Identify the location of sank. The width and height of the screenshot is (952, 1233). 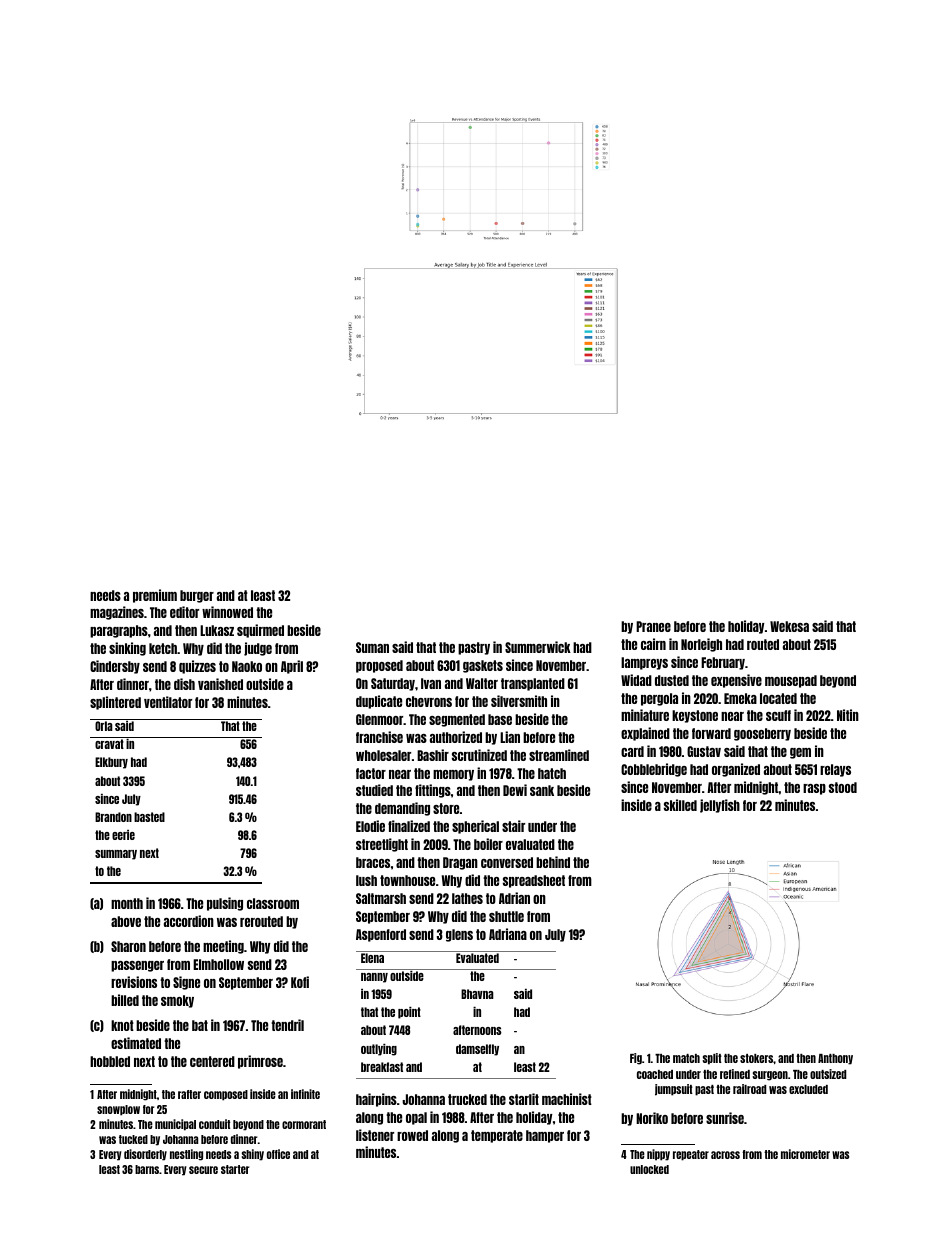
(542, 790).
